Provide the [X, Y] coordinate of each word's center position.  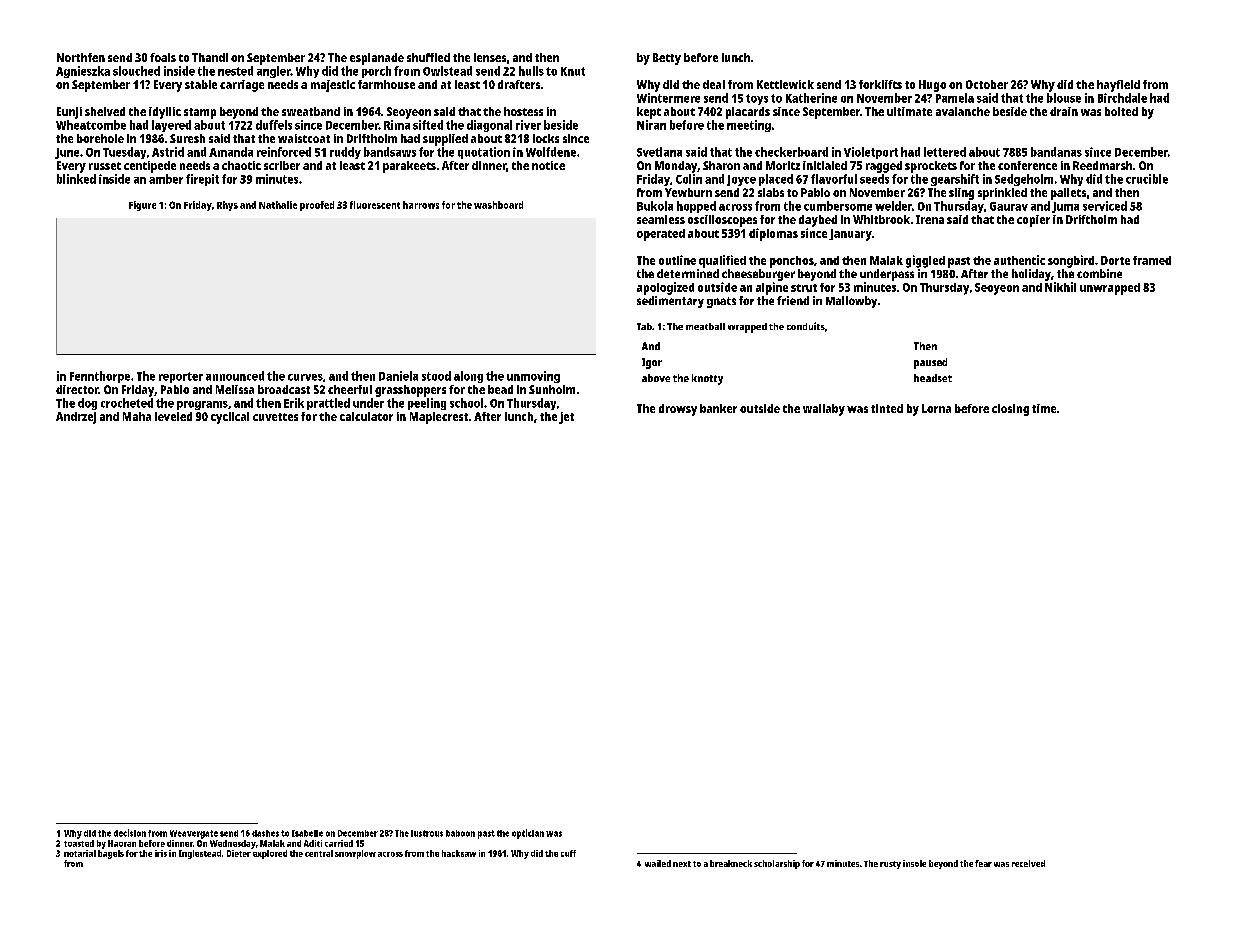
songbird [1071, 261]
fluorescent [375, 205]
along [468, 377]
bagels [111, 854]
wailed [658, 863]
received [1028, 863]
